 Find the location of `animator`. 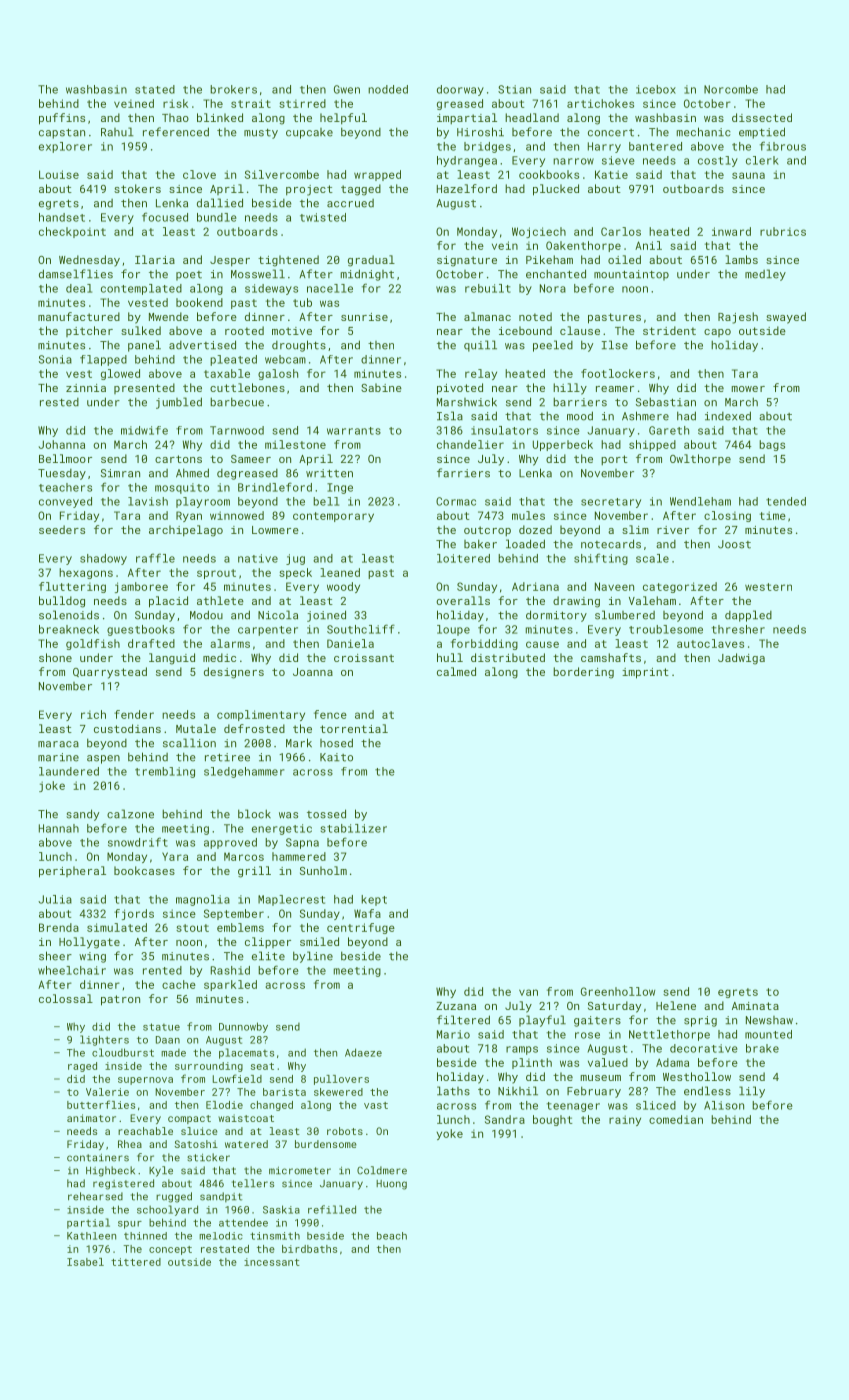

animator is located at coordinates (91, 1118).
